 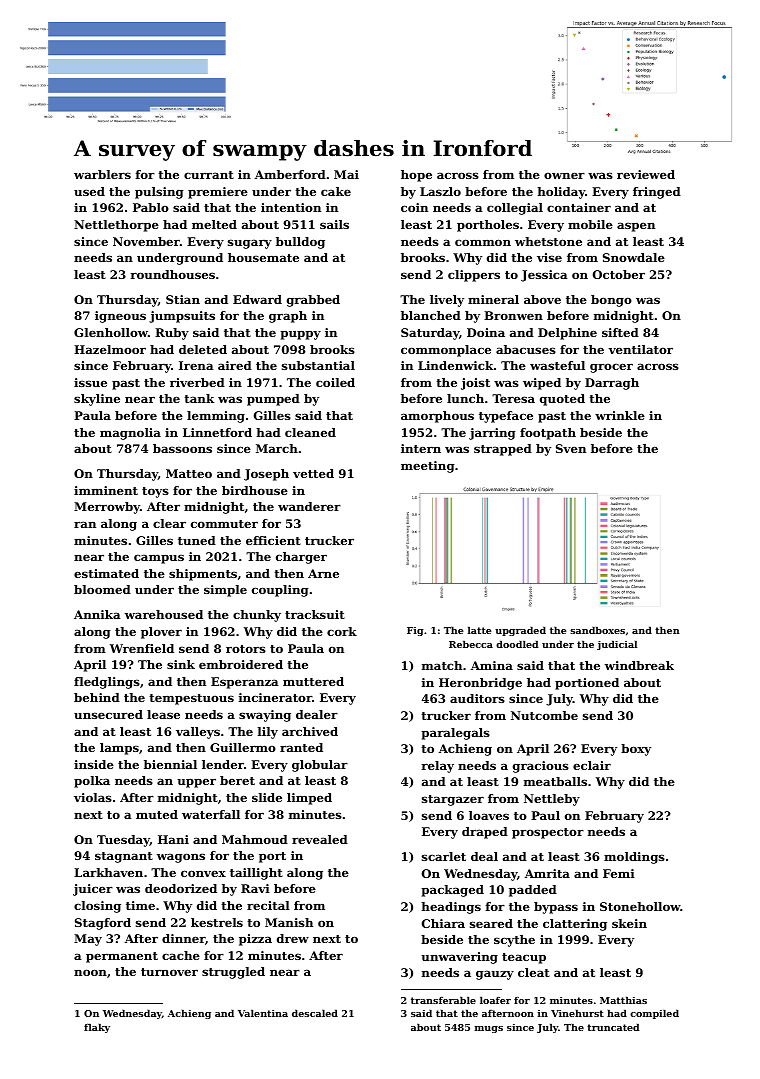 What do you see at coordinates (517, 644) in the screenshot?
I see `doodled` at bounding box center [517, 644].
